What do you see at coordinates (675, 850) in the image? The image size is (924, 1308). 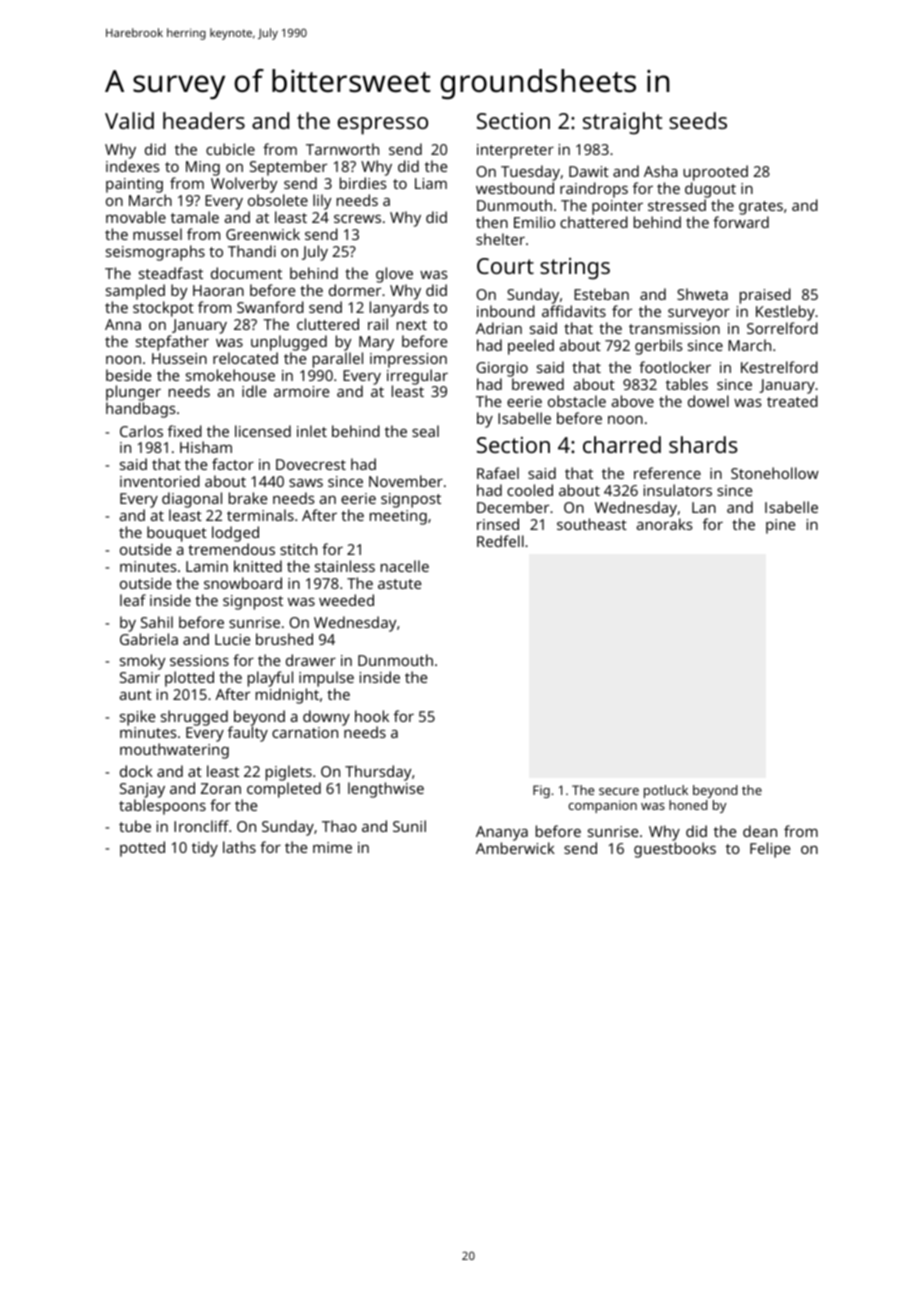 I see `guestbooks` at bounding box center [675, 850].
